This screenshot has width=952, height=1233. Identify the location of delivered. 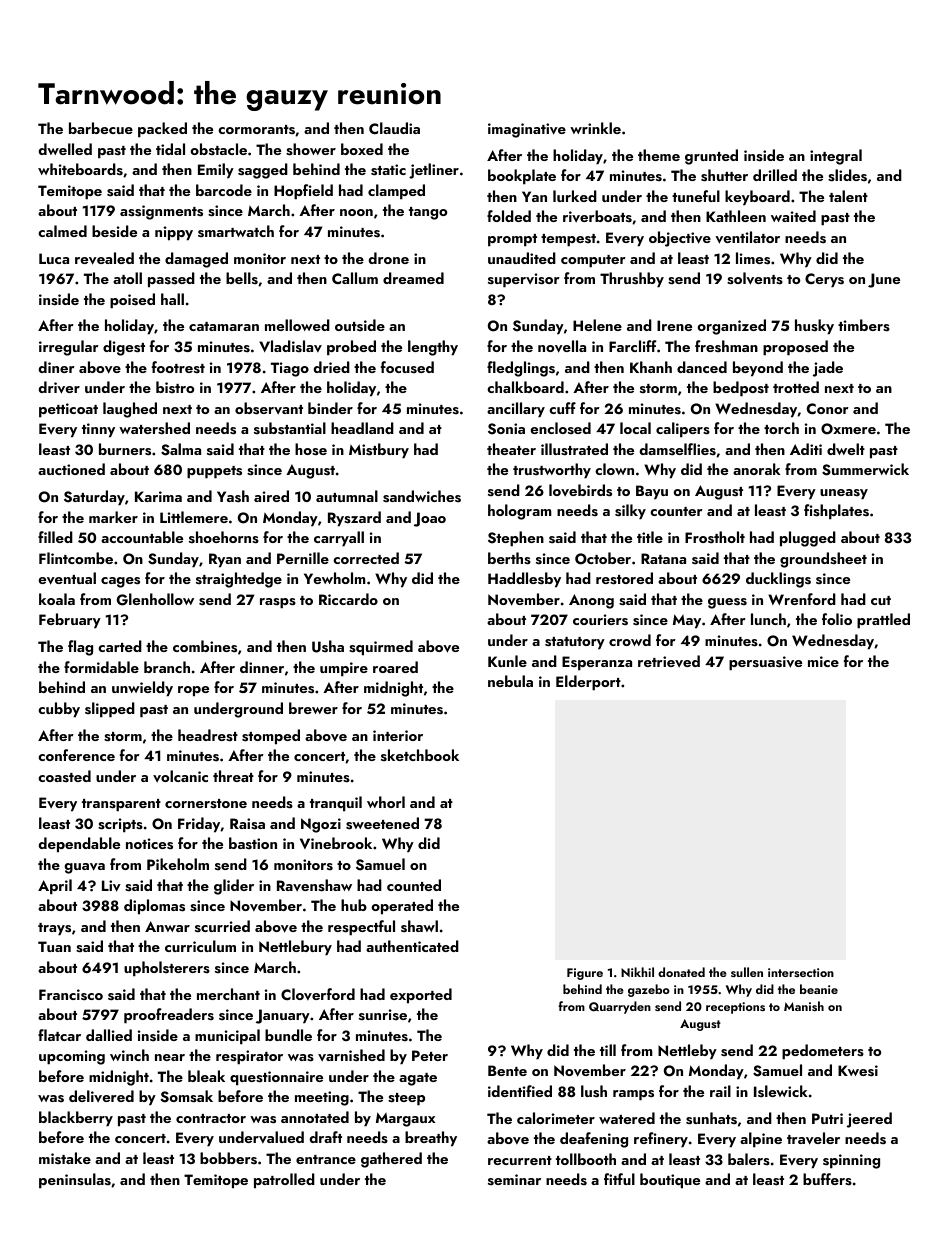
(101, 1096).
